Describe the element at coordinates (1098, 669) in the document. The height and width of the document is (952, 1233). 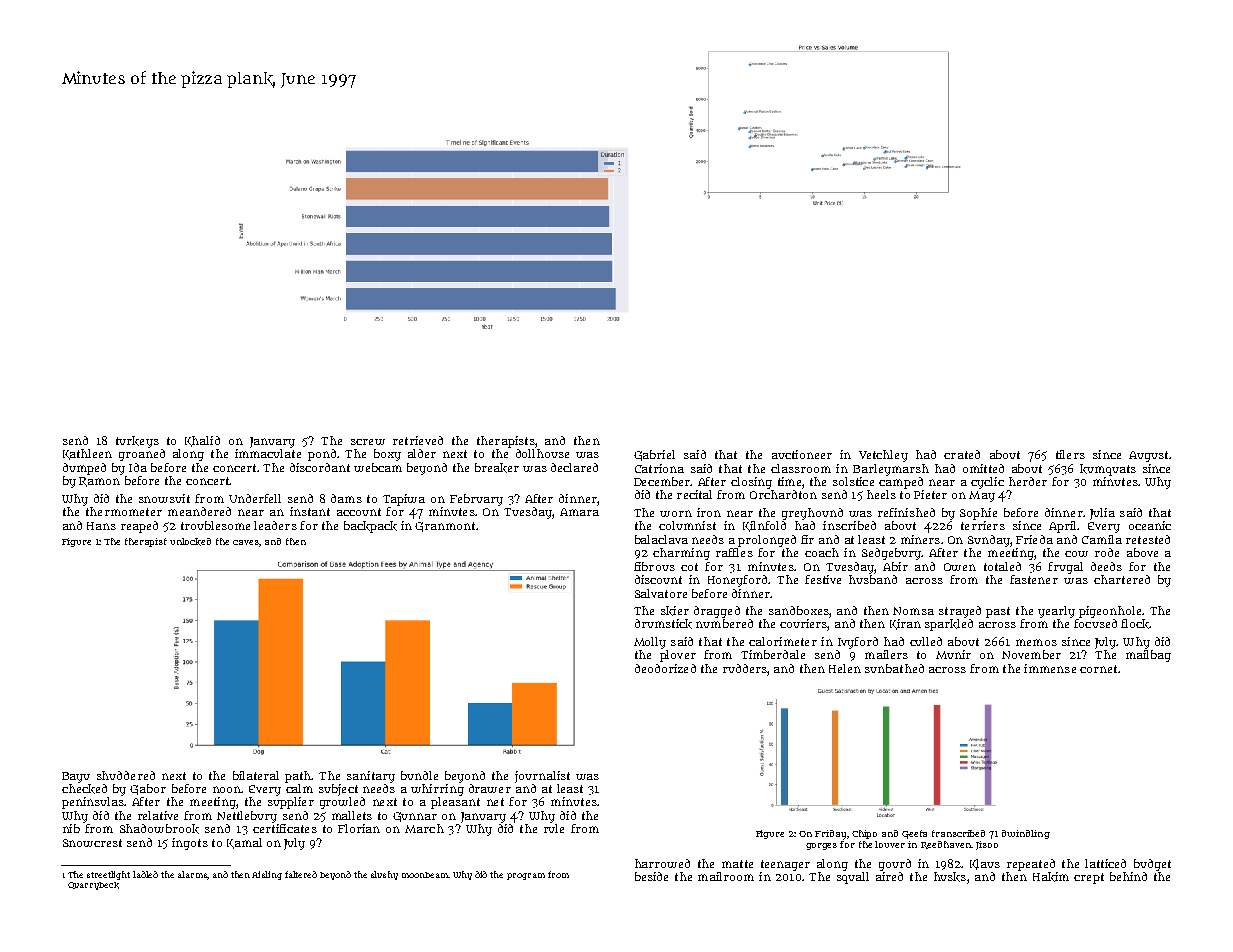
I see `cornet` at that location.
